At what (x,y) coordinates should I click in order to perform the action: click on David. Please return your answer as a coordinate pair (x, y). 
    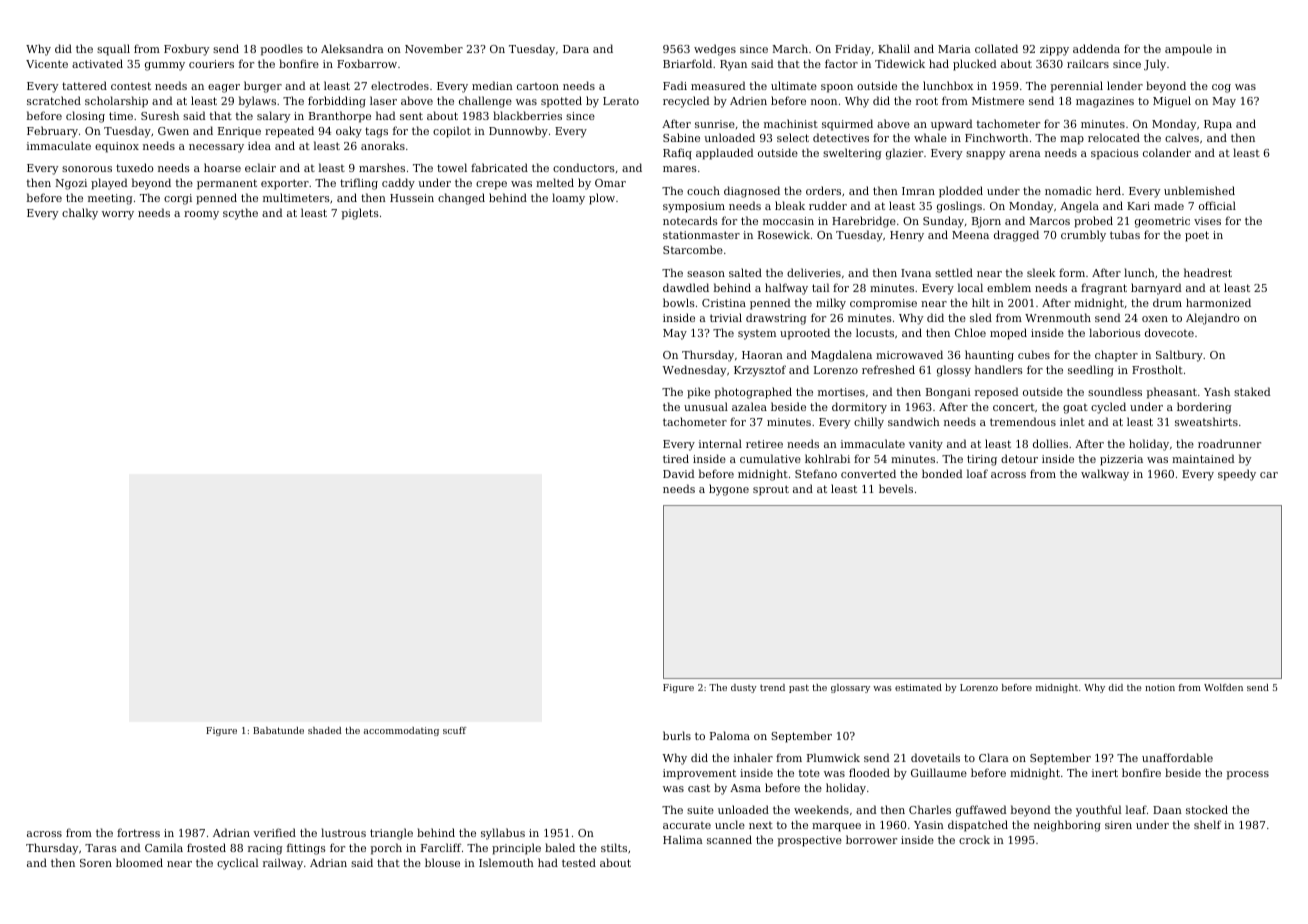
    Looking at the image, I should click on (679, 473).
